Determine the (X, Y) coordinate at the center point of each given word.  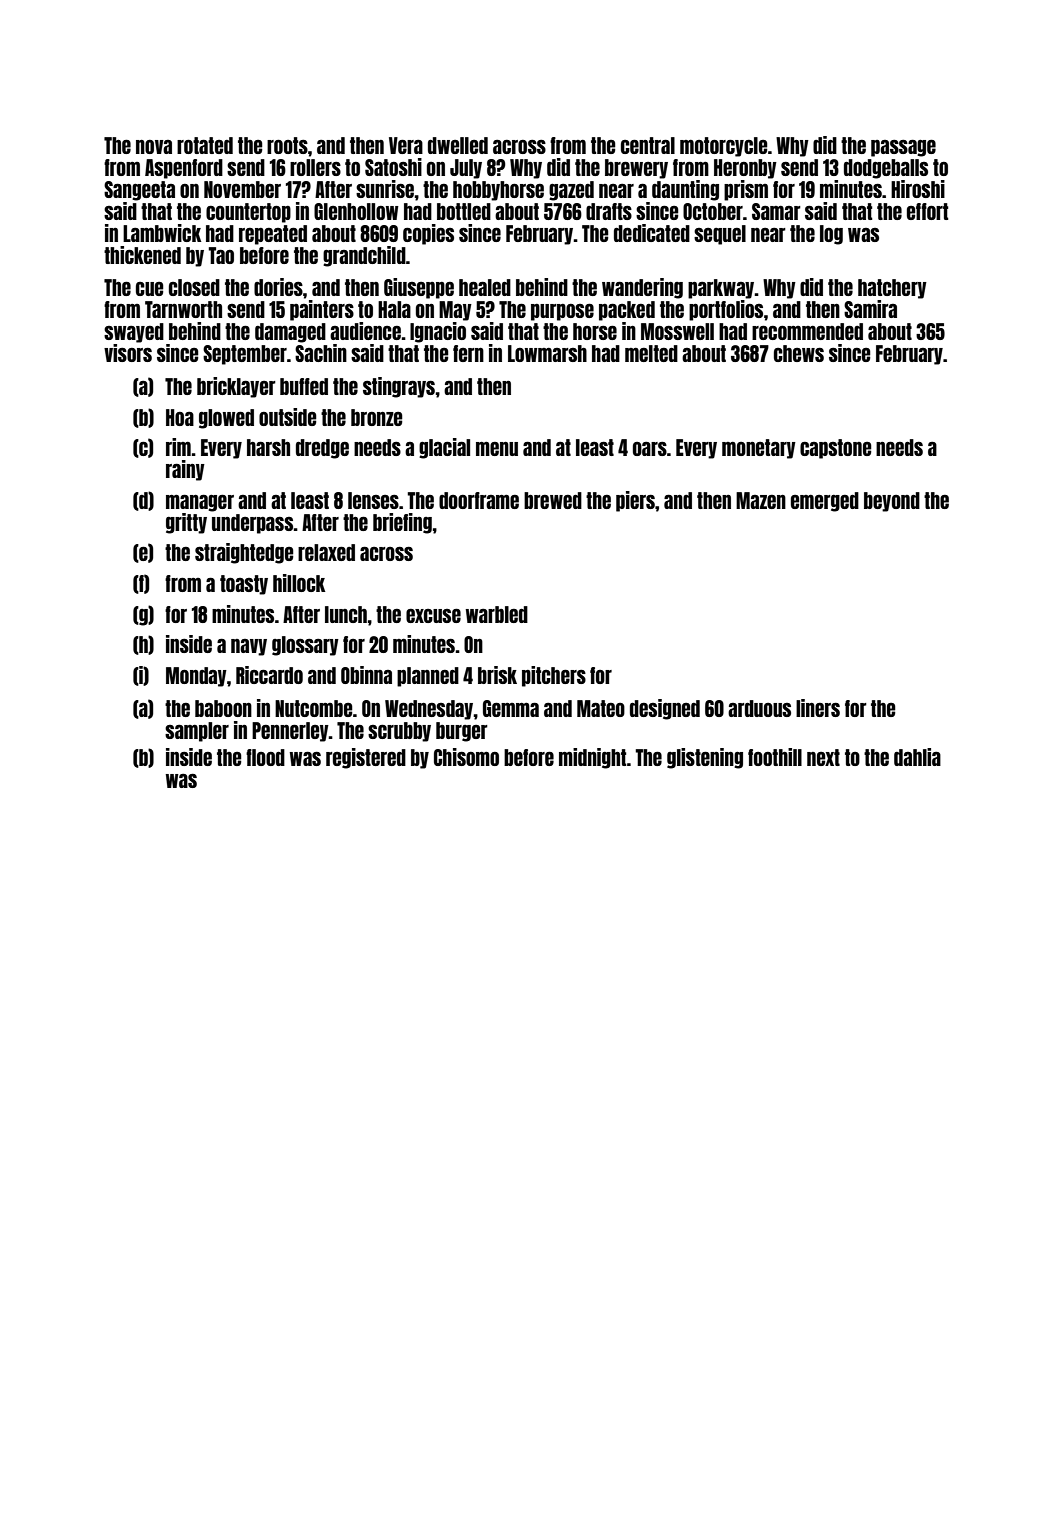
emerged (825, 502)
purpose (562, 312)
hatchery (892, 289)
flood (265, 757)
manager (200, 503)
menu (497, 449)
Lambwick (162, 233)
